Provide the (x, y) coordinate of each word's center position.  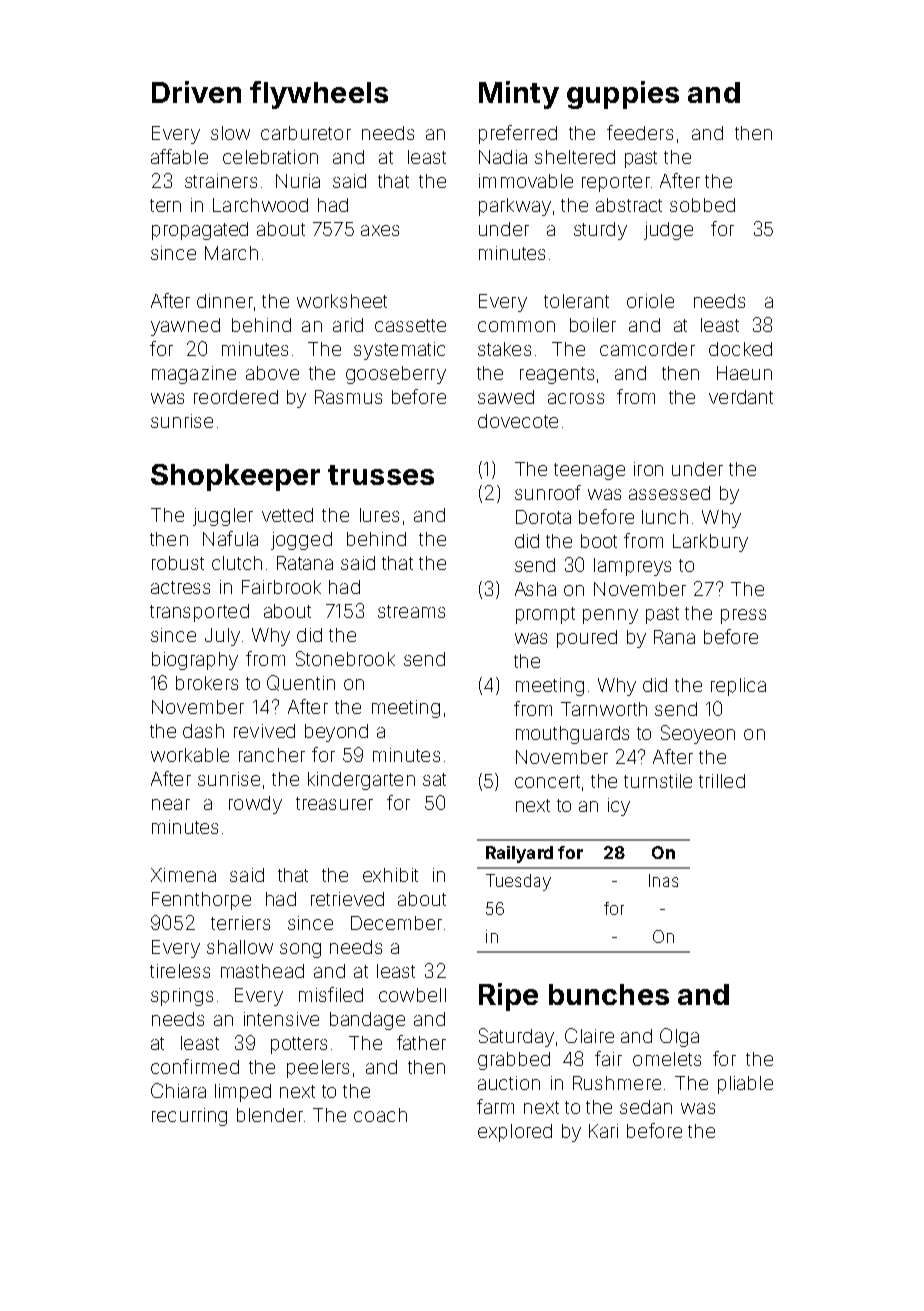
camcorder (647, 349)
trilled (722, 781)
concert (547, 781)
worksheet (342, 301)
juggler (223, 517)
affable (179, 156)
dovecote (518, 421)
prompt (545, 615)
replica (738, 687)
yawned (185, 327)
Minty (519, 95)
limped (243, 1093)
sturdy (600, 231)
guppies (623, 95)
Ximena (183, 875)
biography (195, 661)
